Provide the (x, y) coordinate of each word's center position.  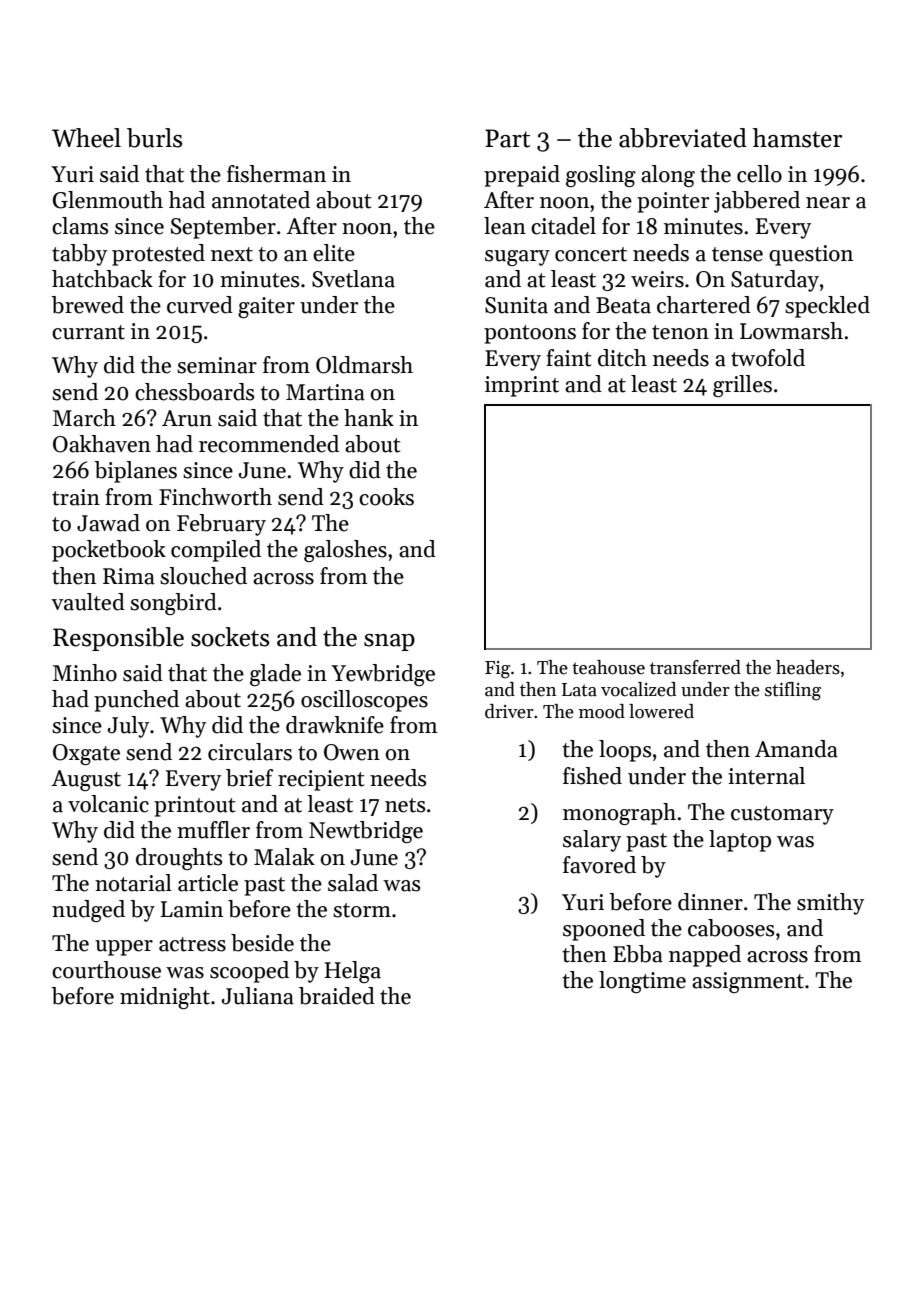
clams (80, 226)
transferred (695, 667)
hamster (797, 138)
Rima (129, 576)
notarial (133, 883)
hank (369, 418)
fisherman (276, 174)
